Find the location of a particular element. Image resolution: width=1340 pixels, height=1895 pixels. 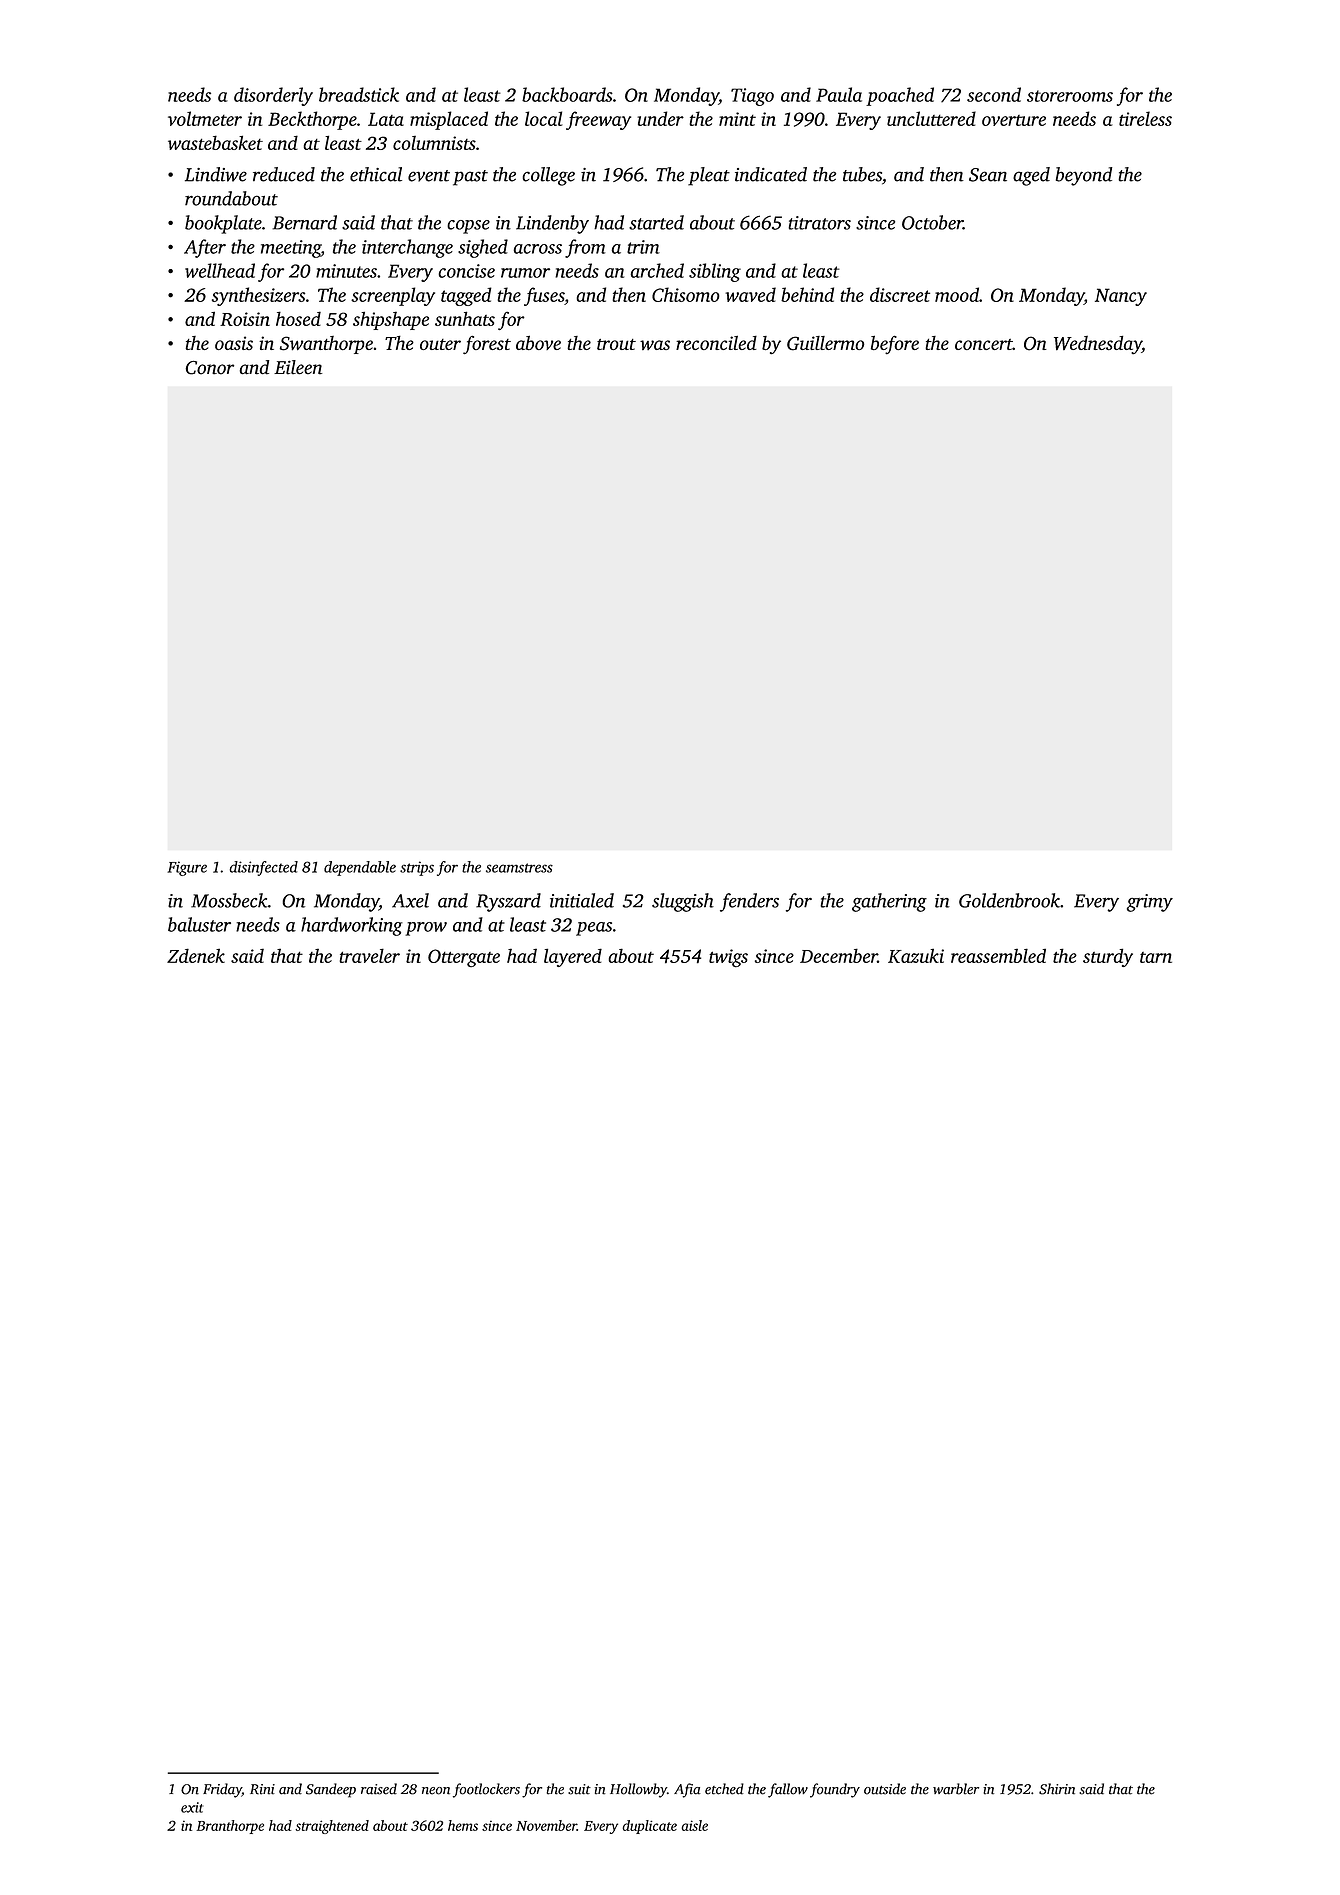

concert is located at coordinates (984, 344).
